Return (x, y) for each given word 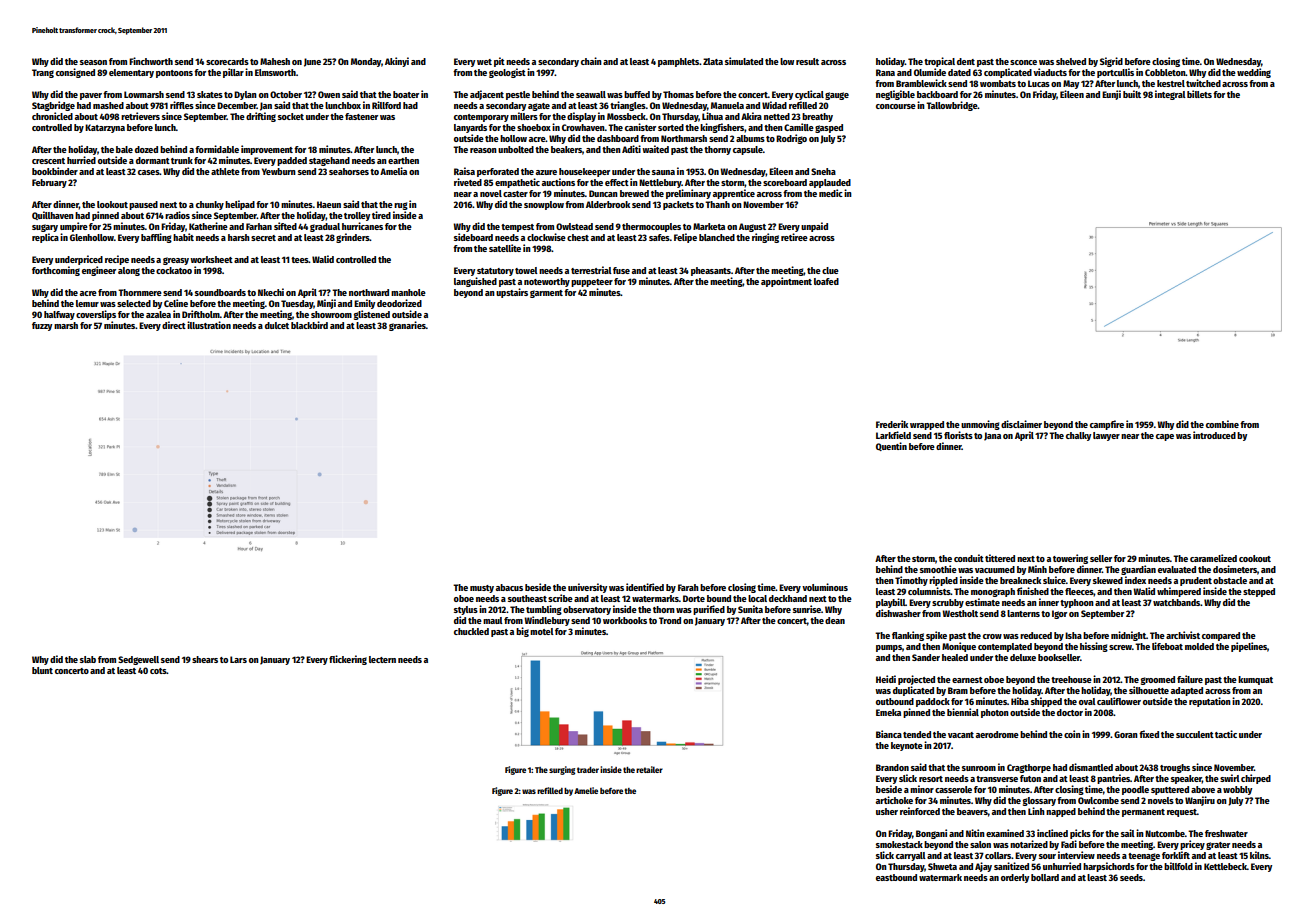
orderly (1015, 878)
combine (1222, 424)
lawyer (1106, 436)
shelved (1071, 61)
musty (482, 589)
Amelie (586, 790)
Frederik (892, 424)
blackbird (309, 325)
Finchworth (151, 61)
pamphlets (678, 62)
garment (546, 294)
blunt (42, 670)
